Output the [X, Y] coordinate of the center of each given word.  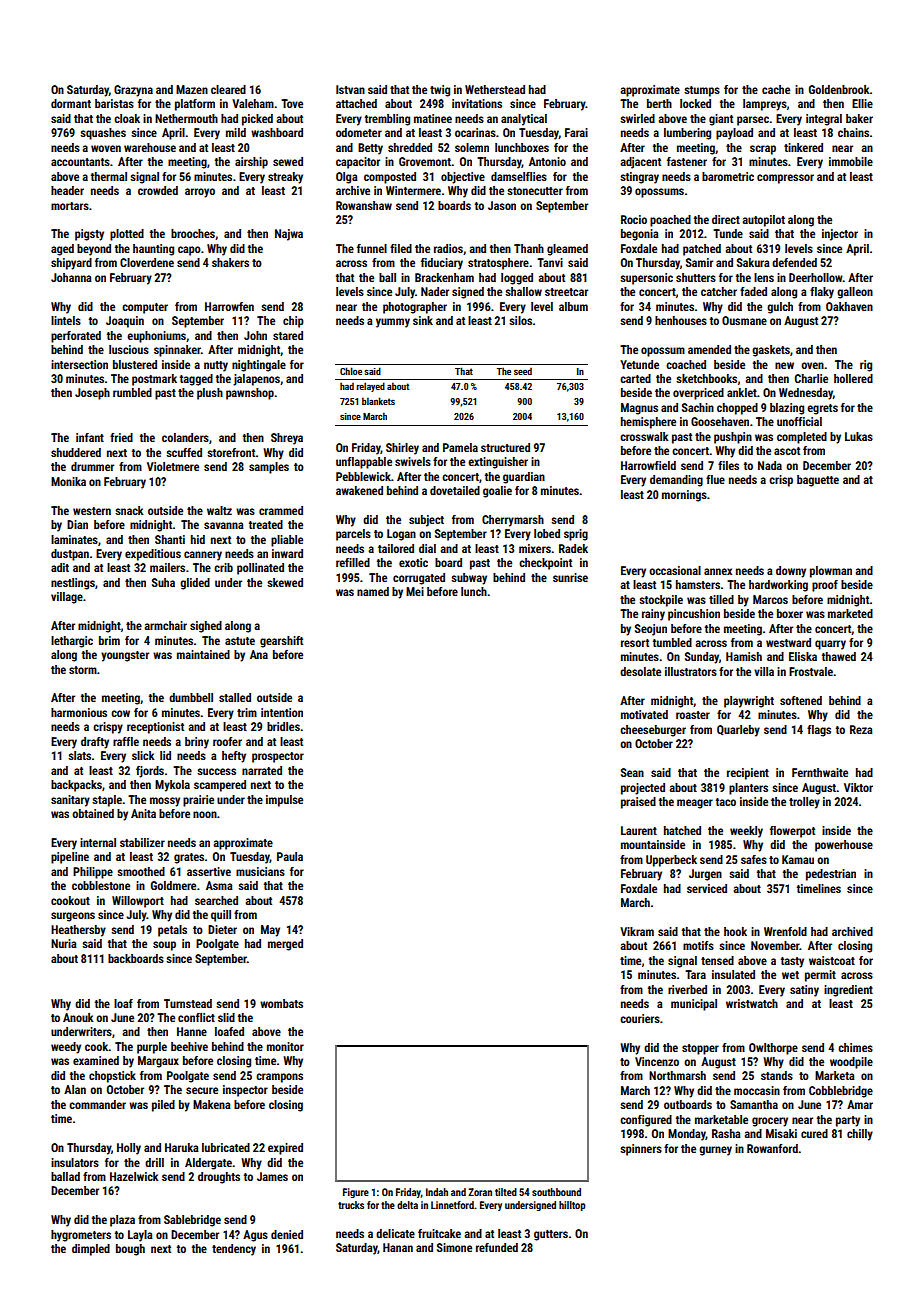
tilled [721, 599]
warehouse [150, 147]
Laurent [639, 830]
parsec [753, 121]
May [270, 931]
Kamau [798, 859]
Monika [68, 481]
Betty [370, 149]
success [216, 771]
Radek [573, 548]
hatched [682, 830]
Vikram [637, 931]
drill [154, 1162]
